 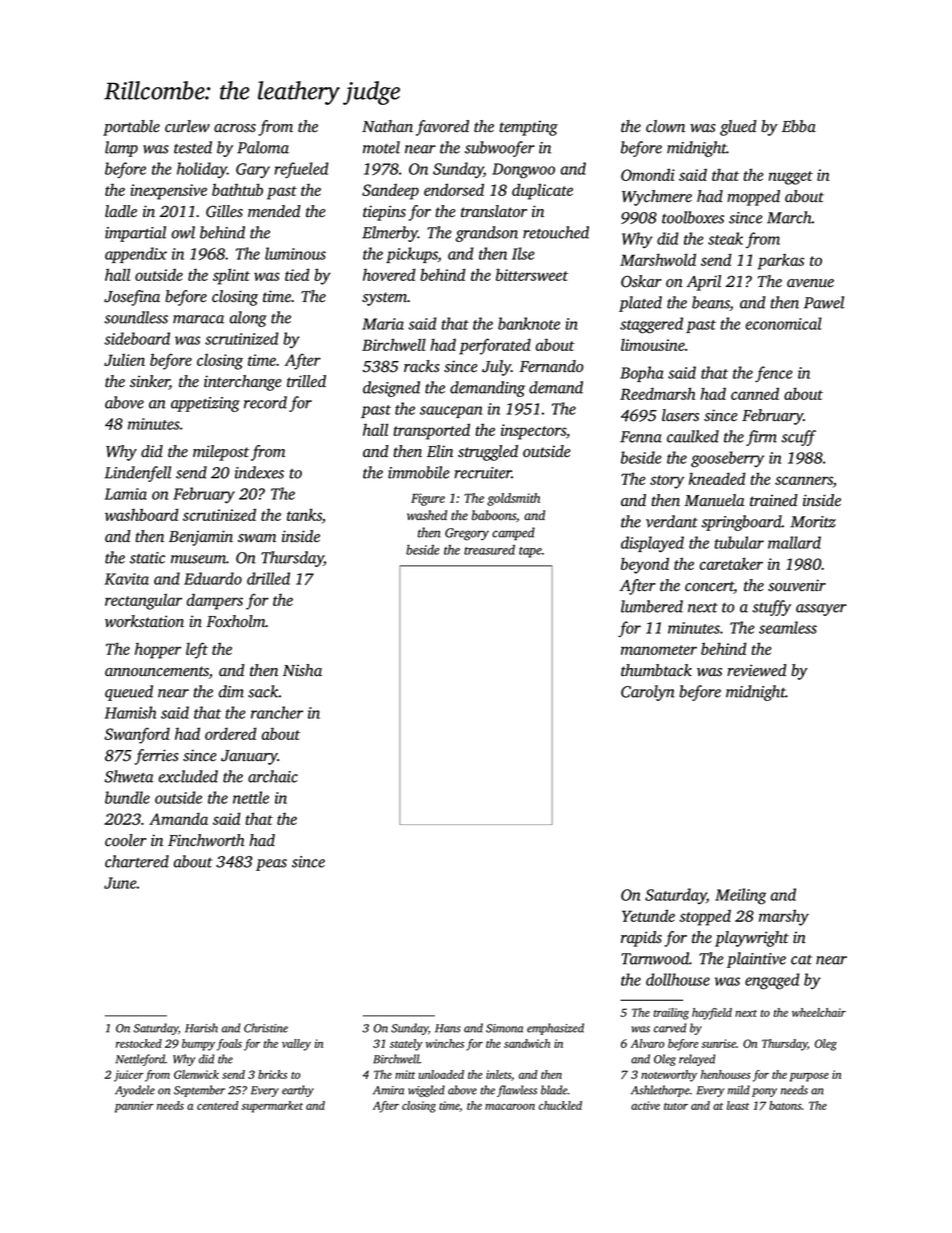 What do you see at coordinates (248, 319) in the page?
I see `along` at bounding box center [248, 319].
